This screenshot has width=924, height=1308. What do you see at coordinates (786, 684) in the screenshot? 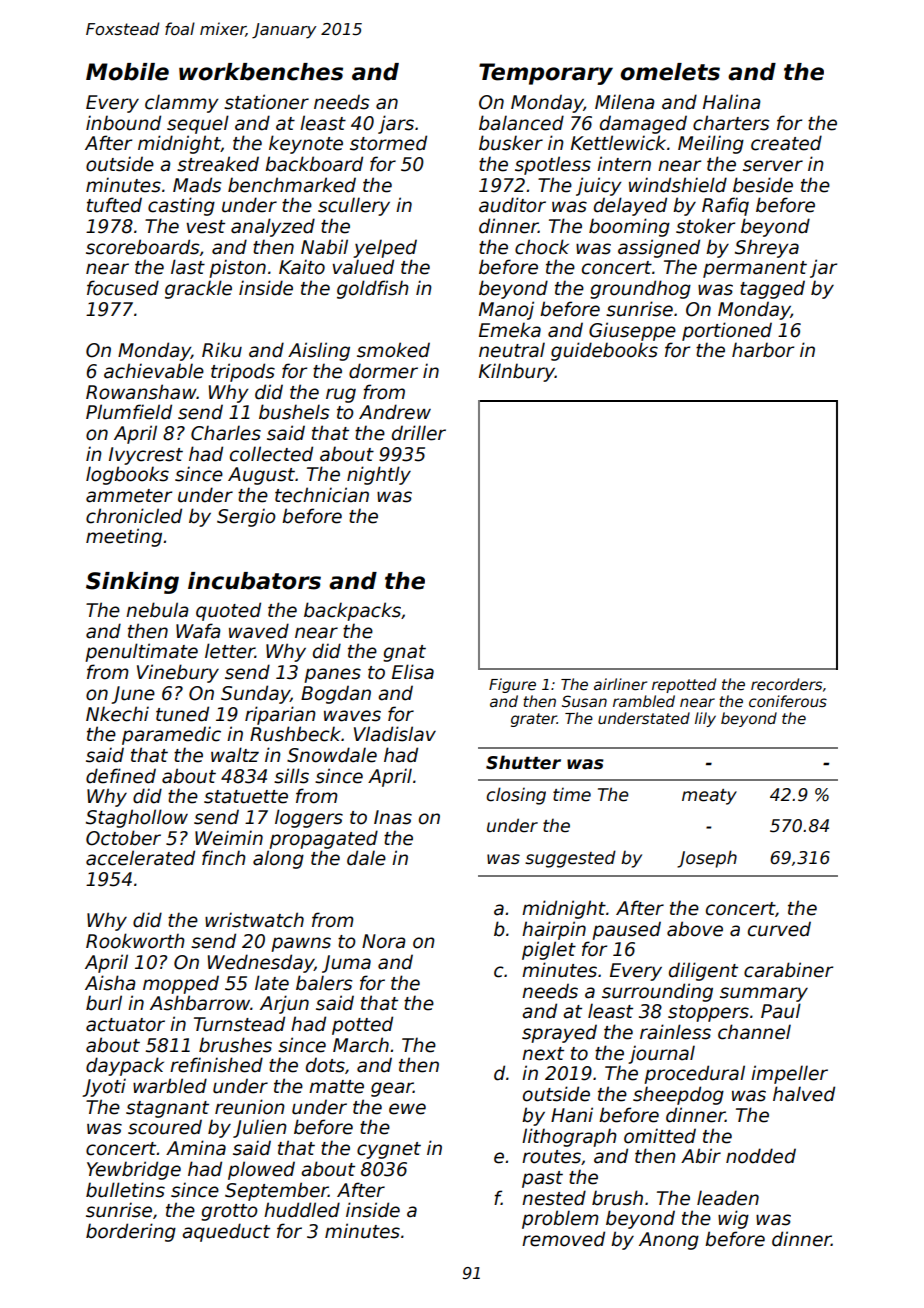
I see `recorders` at bounding box center [786, 684].
